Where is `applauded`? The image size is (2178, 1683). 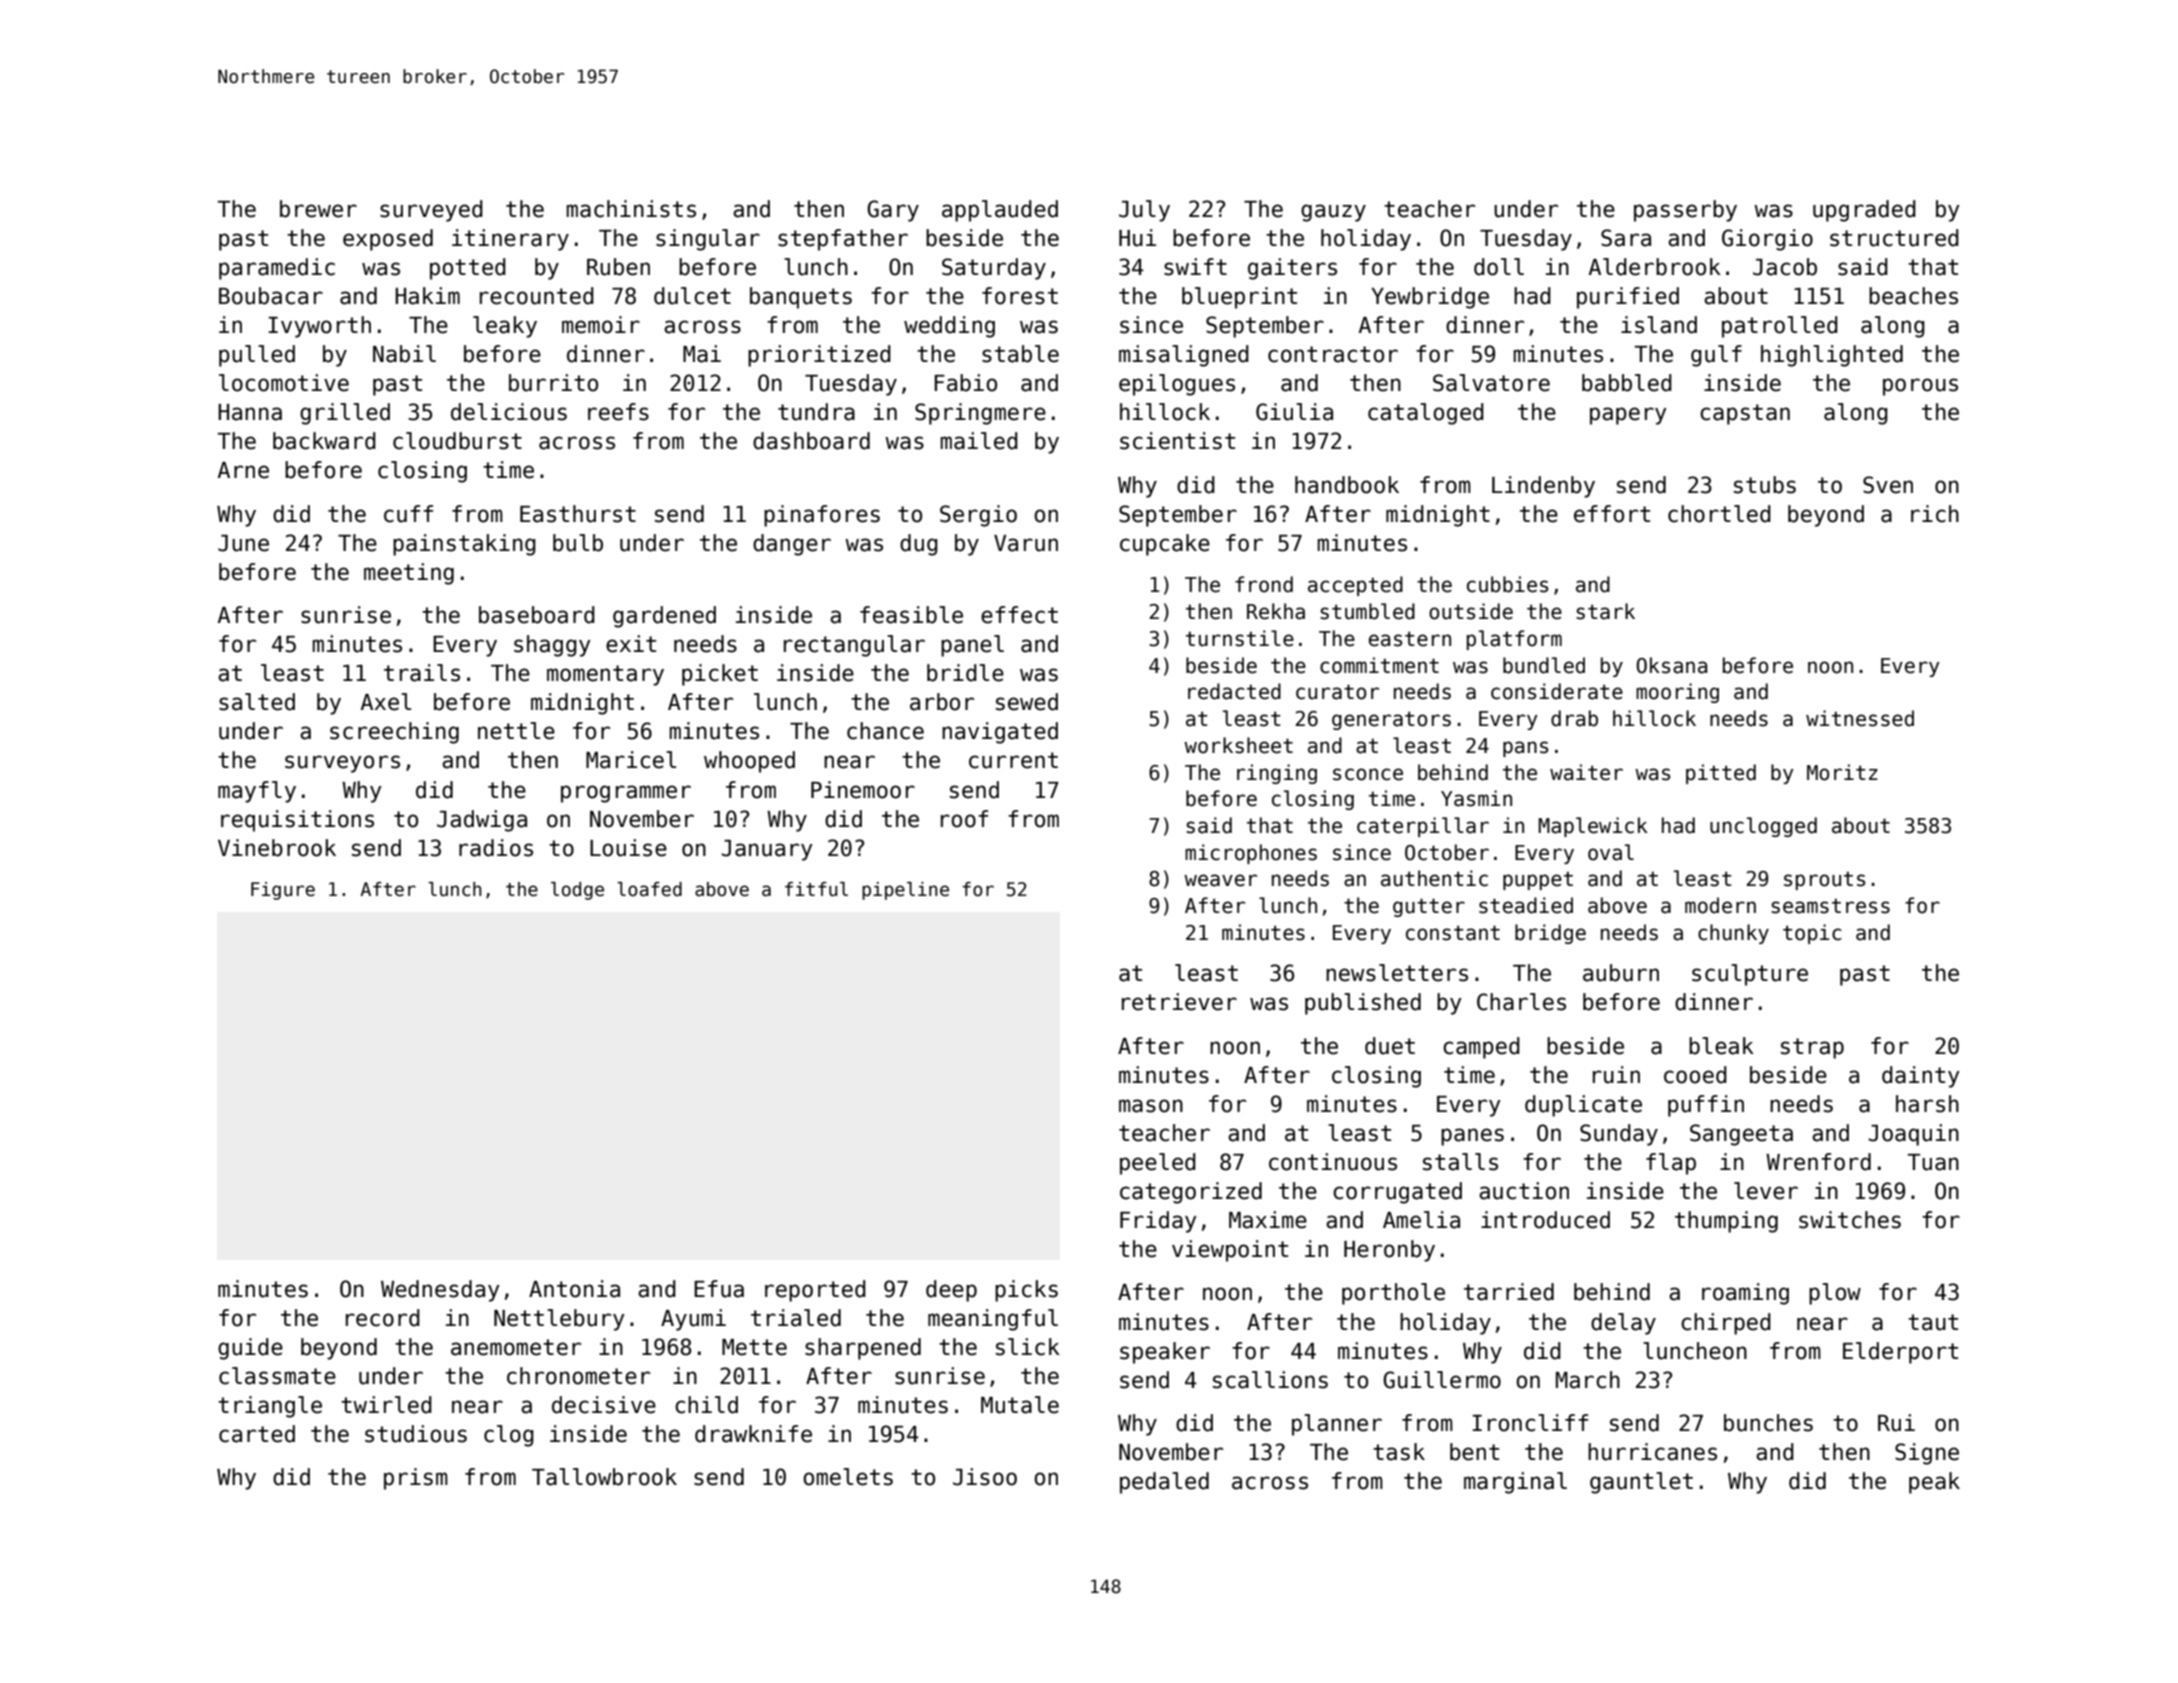
applauded is located at coordinates (1000, 211).
